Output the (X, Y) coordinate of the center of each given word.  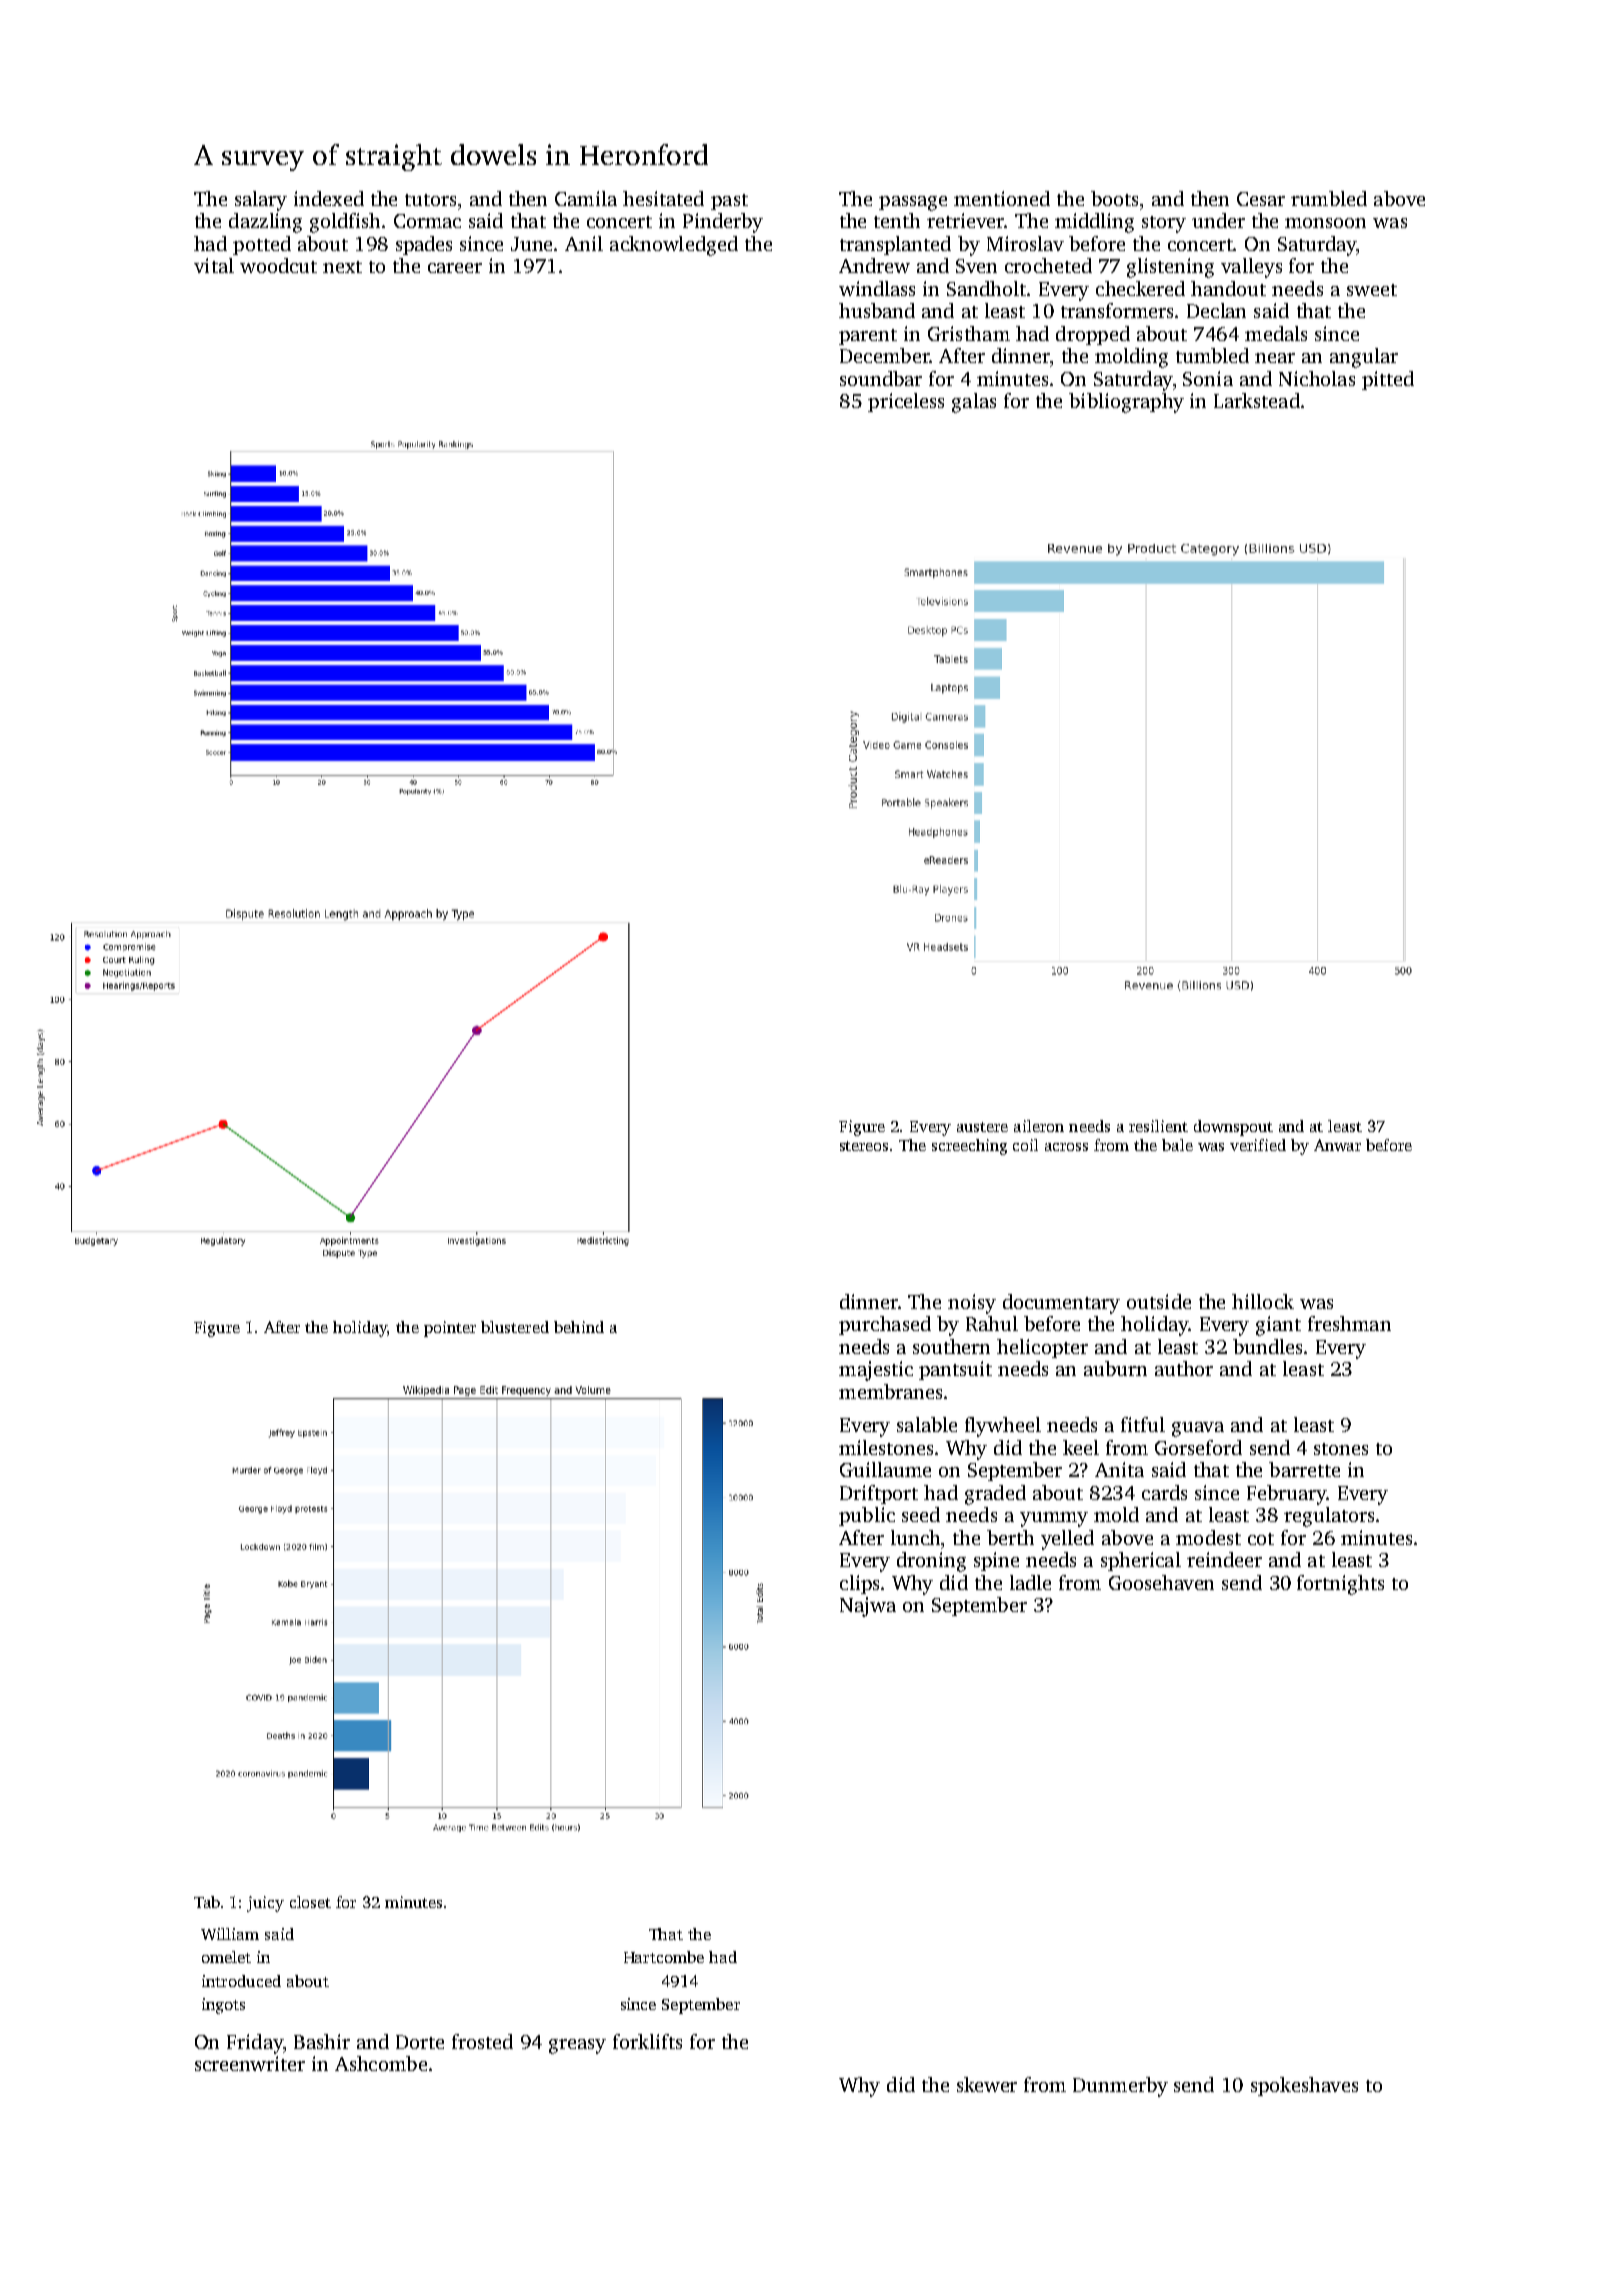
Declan (1216, 310)
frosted (482, 2041)
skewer (987, 2084)
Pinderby (723, 223)
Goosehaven (1161, 1582)
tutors (430, 200)
